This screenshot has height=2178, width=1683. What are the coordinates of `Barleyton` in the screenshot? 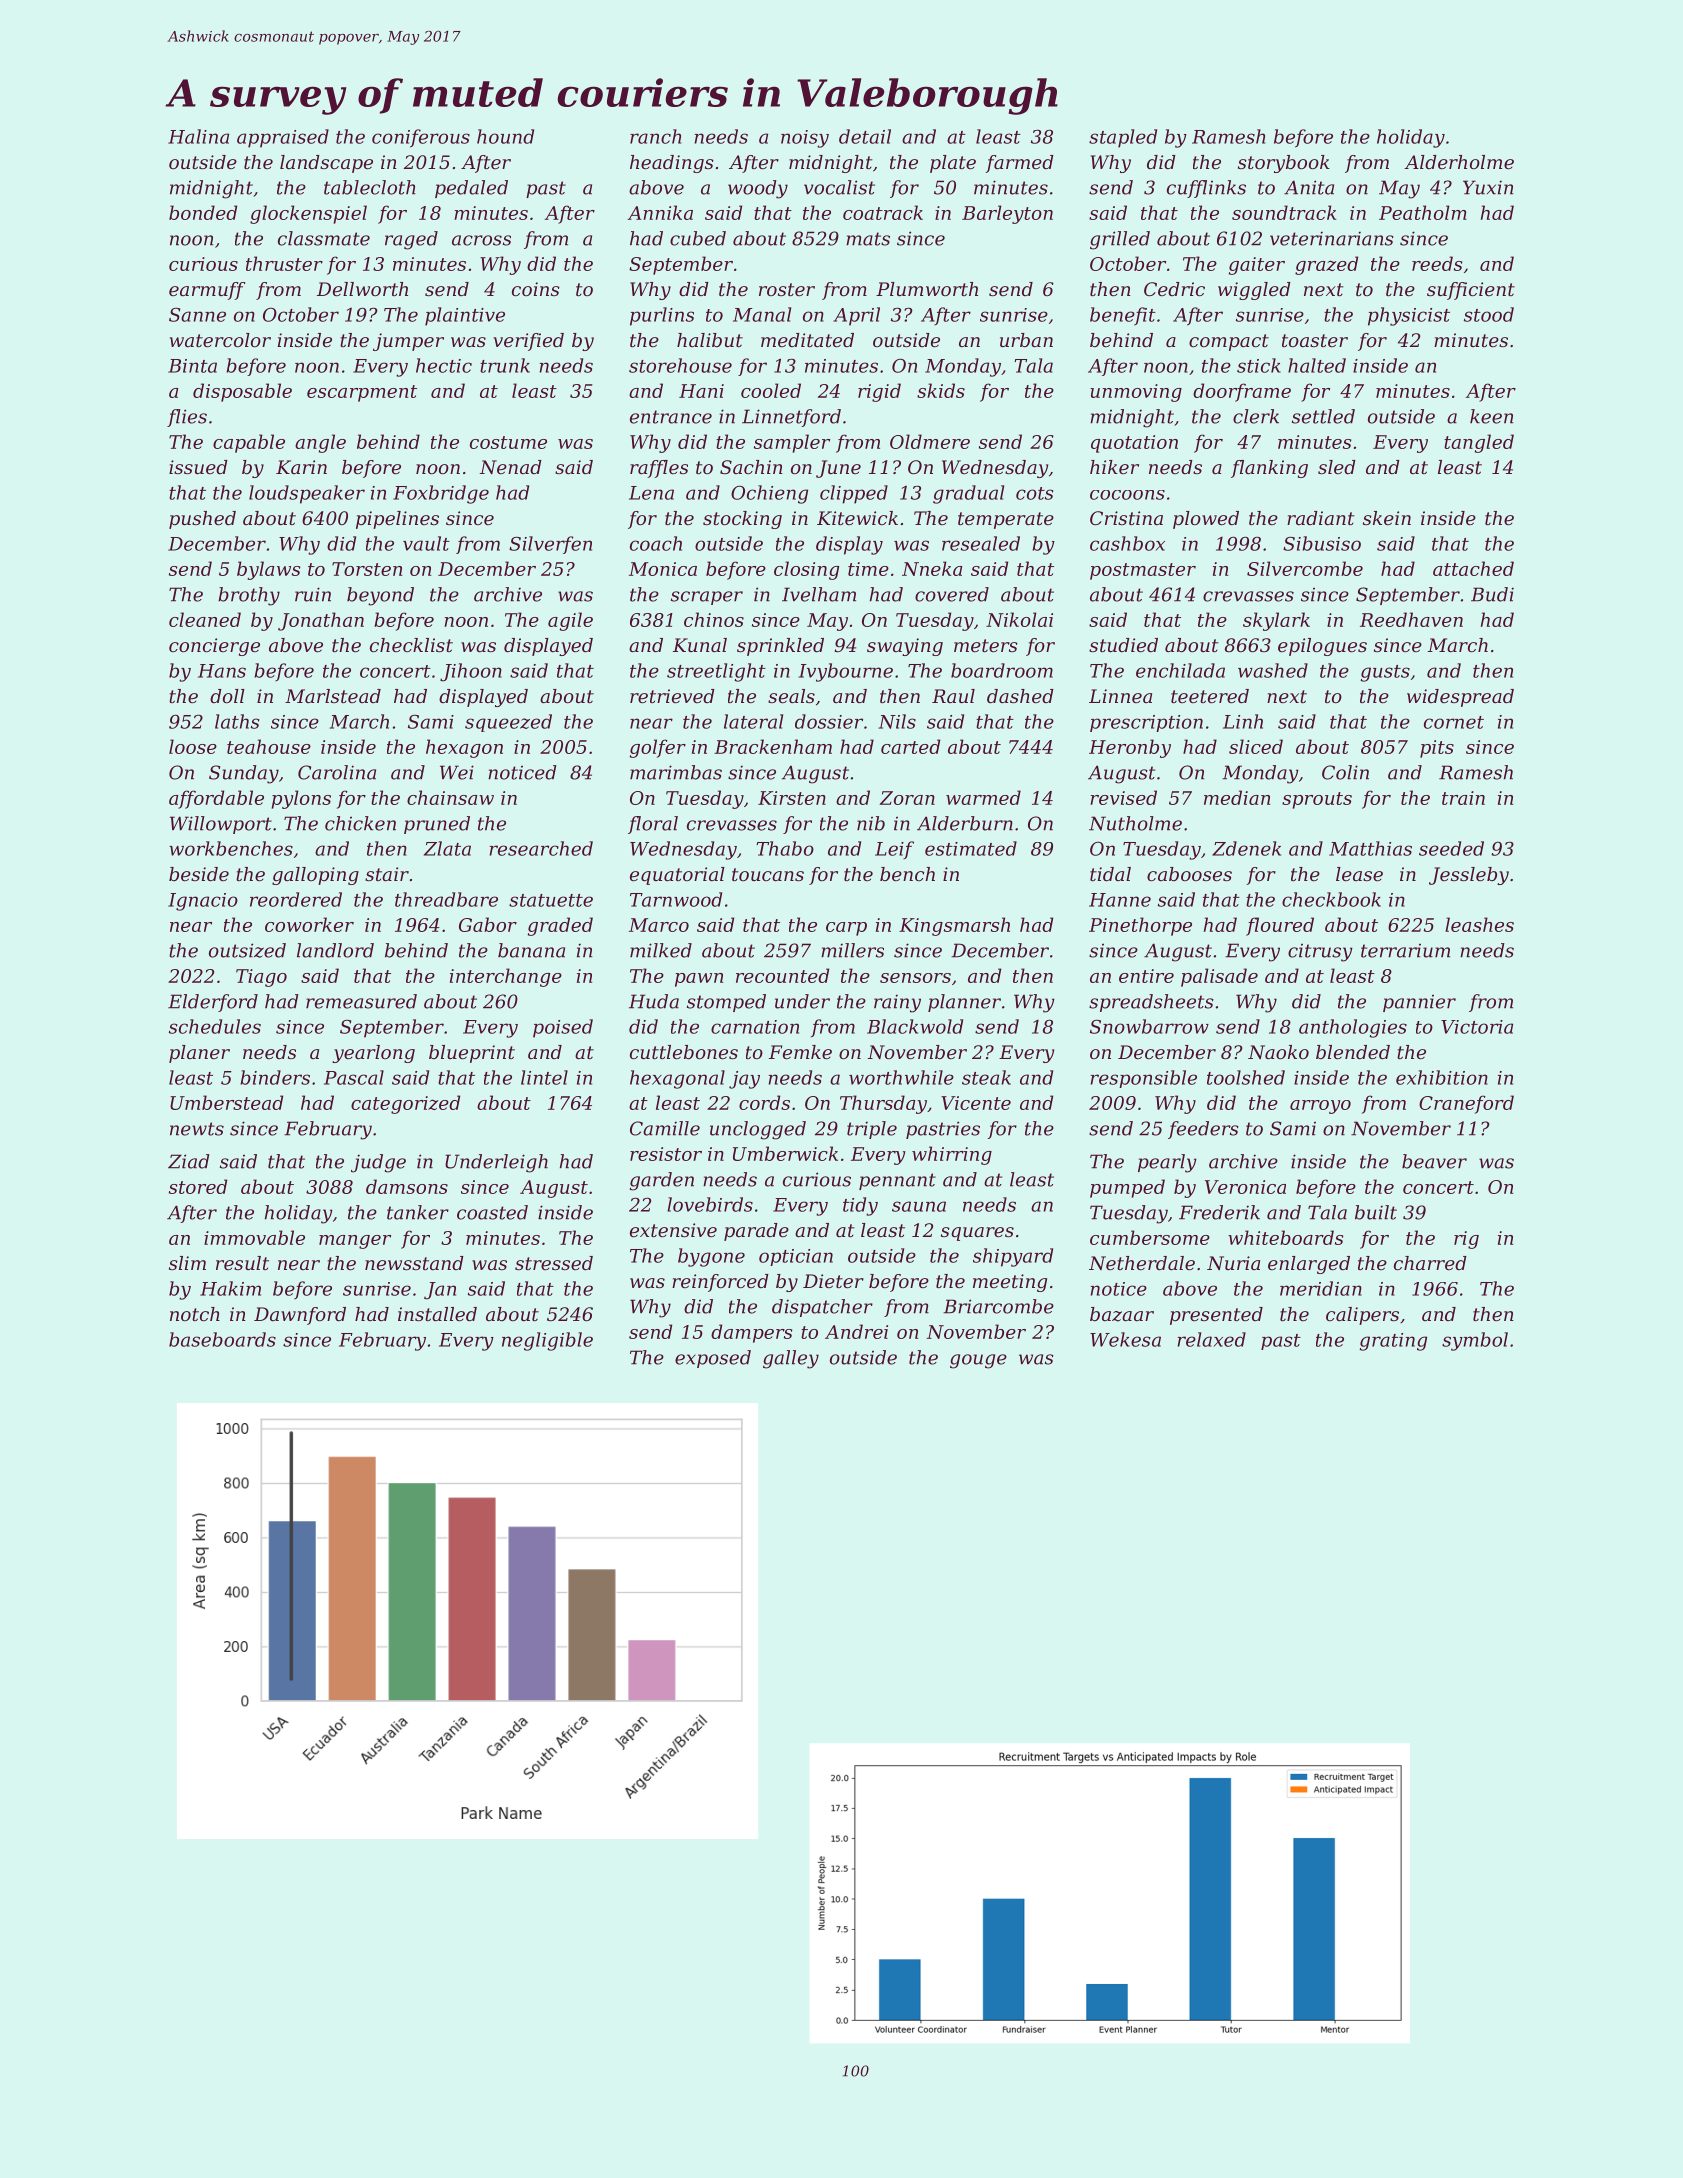 It's located at (1007, 214).
